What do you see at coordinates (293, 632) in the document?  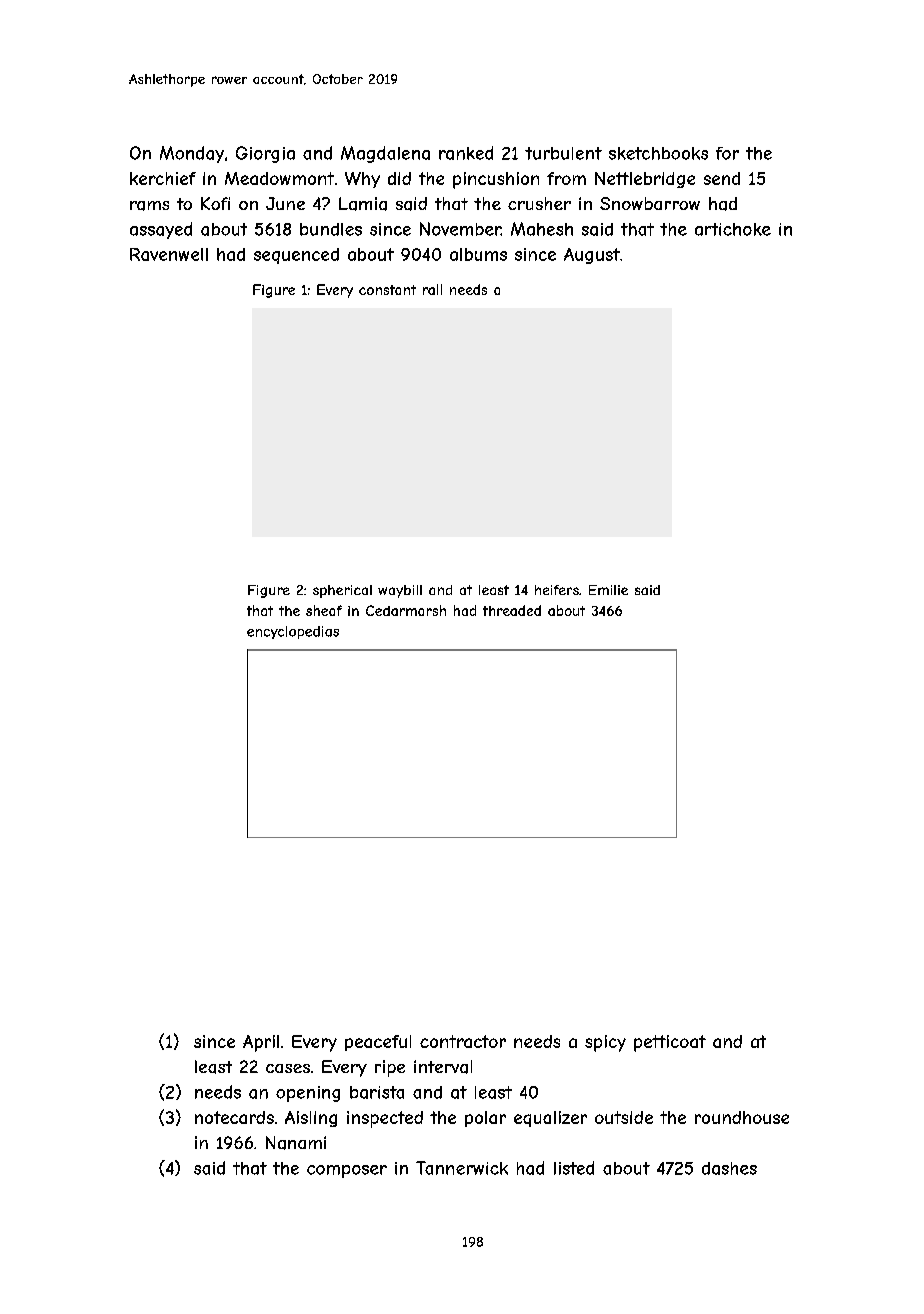 I see `encyclopedias` at bounding box center [293, 632].
